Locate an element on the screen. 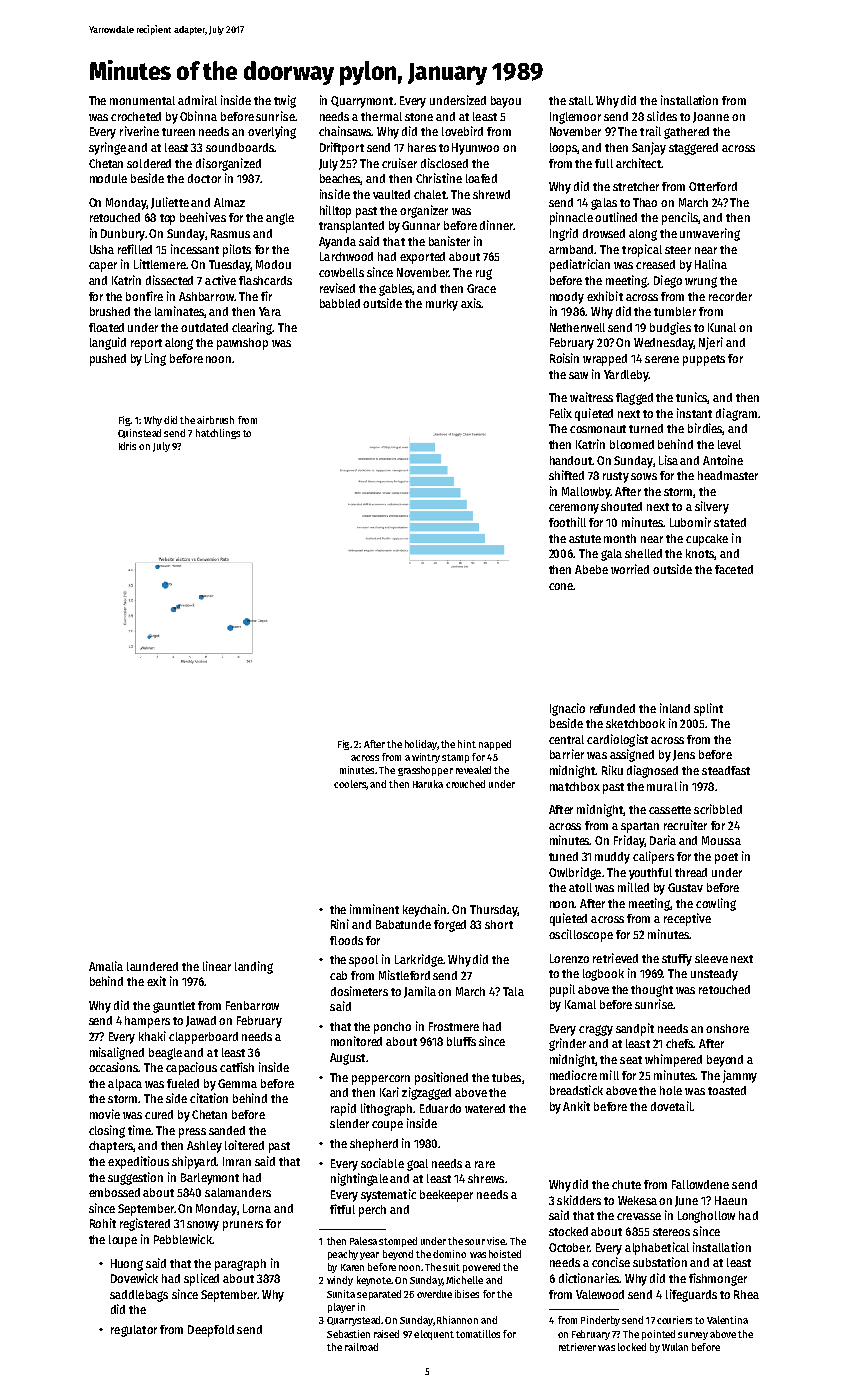 This screenshot has height=1400, width=849. caper is located at coordinates (103, 267).
